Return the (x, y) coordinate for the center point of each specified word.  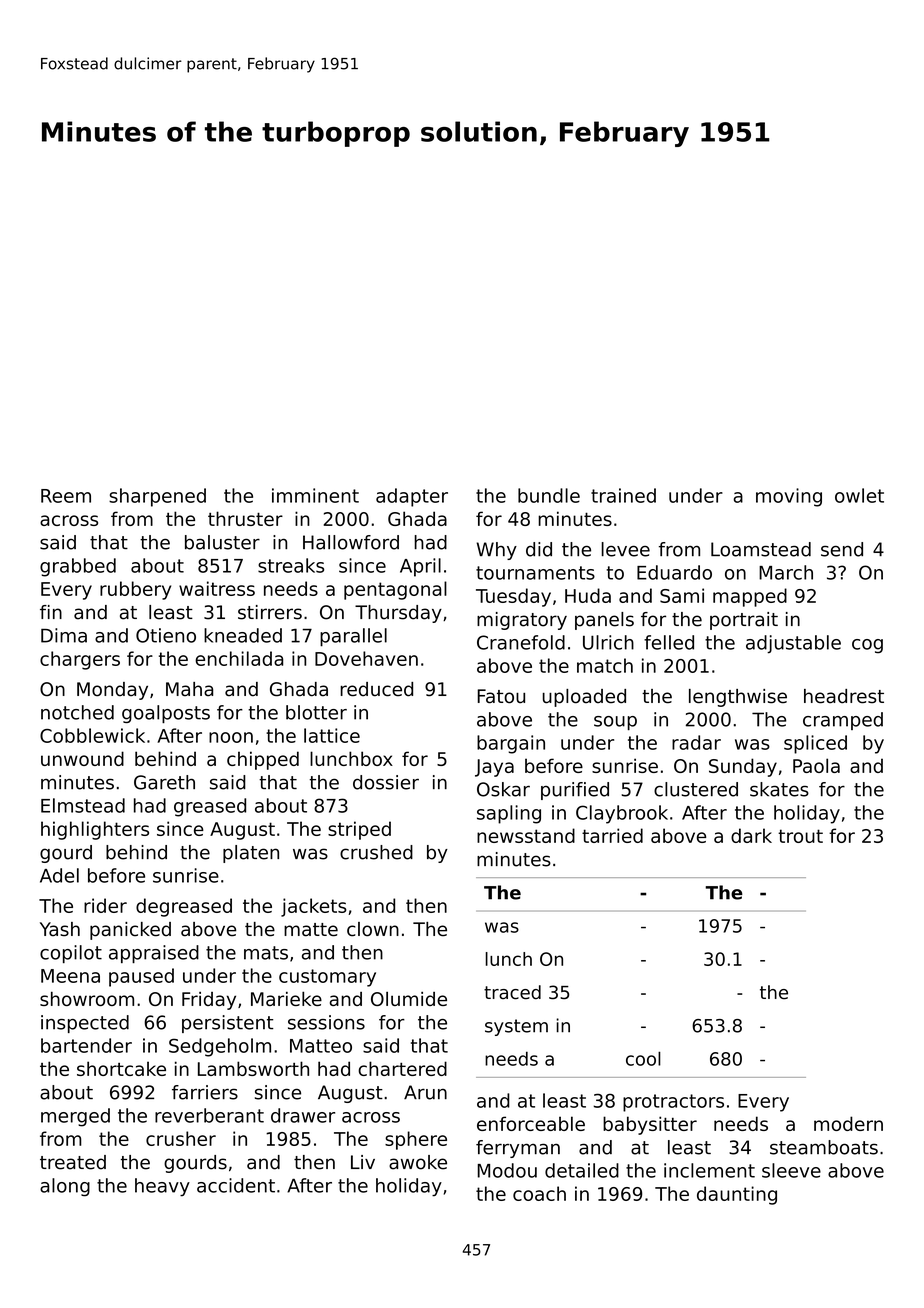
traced (512, 992)
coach (539, 1193)
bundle (549, 495)
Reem (66, 496)
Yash (60, 929)
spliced (815, 744)
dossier (386, 782)
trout (800, 836)
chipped (263, 760)
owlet (859, 495)
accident (236, 1185)
